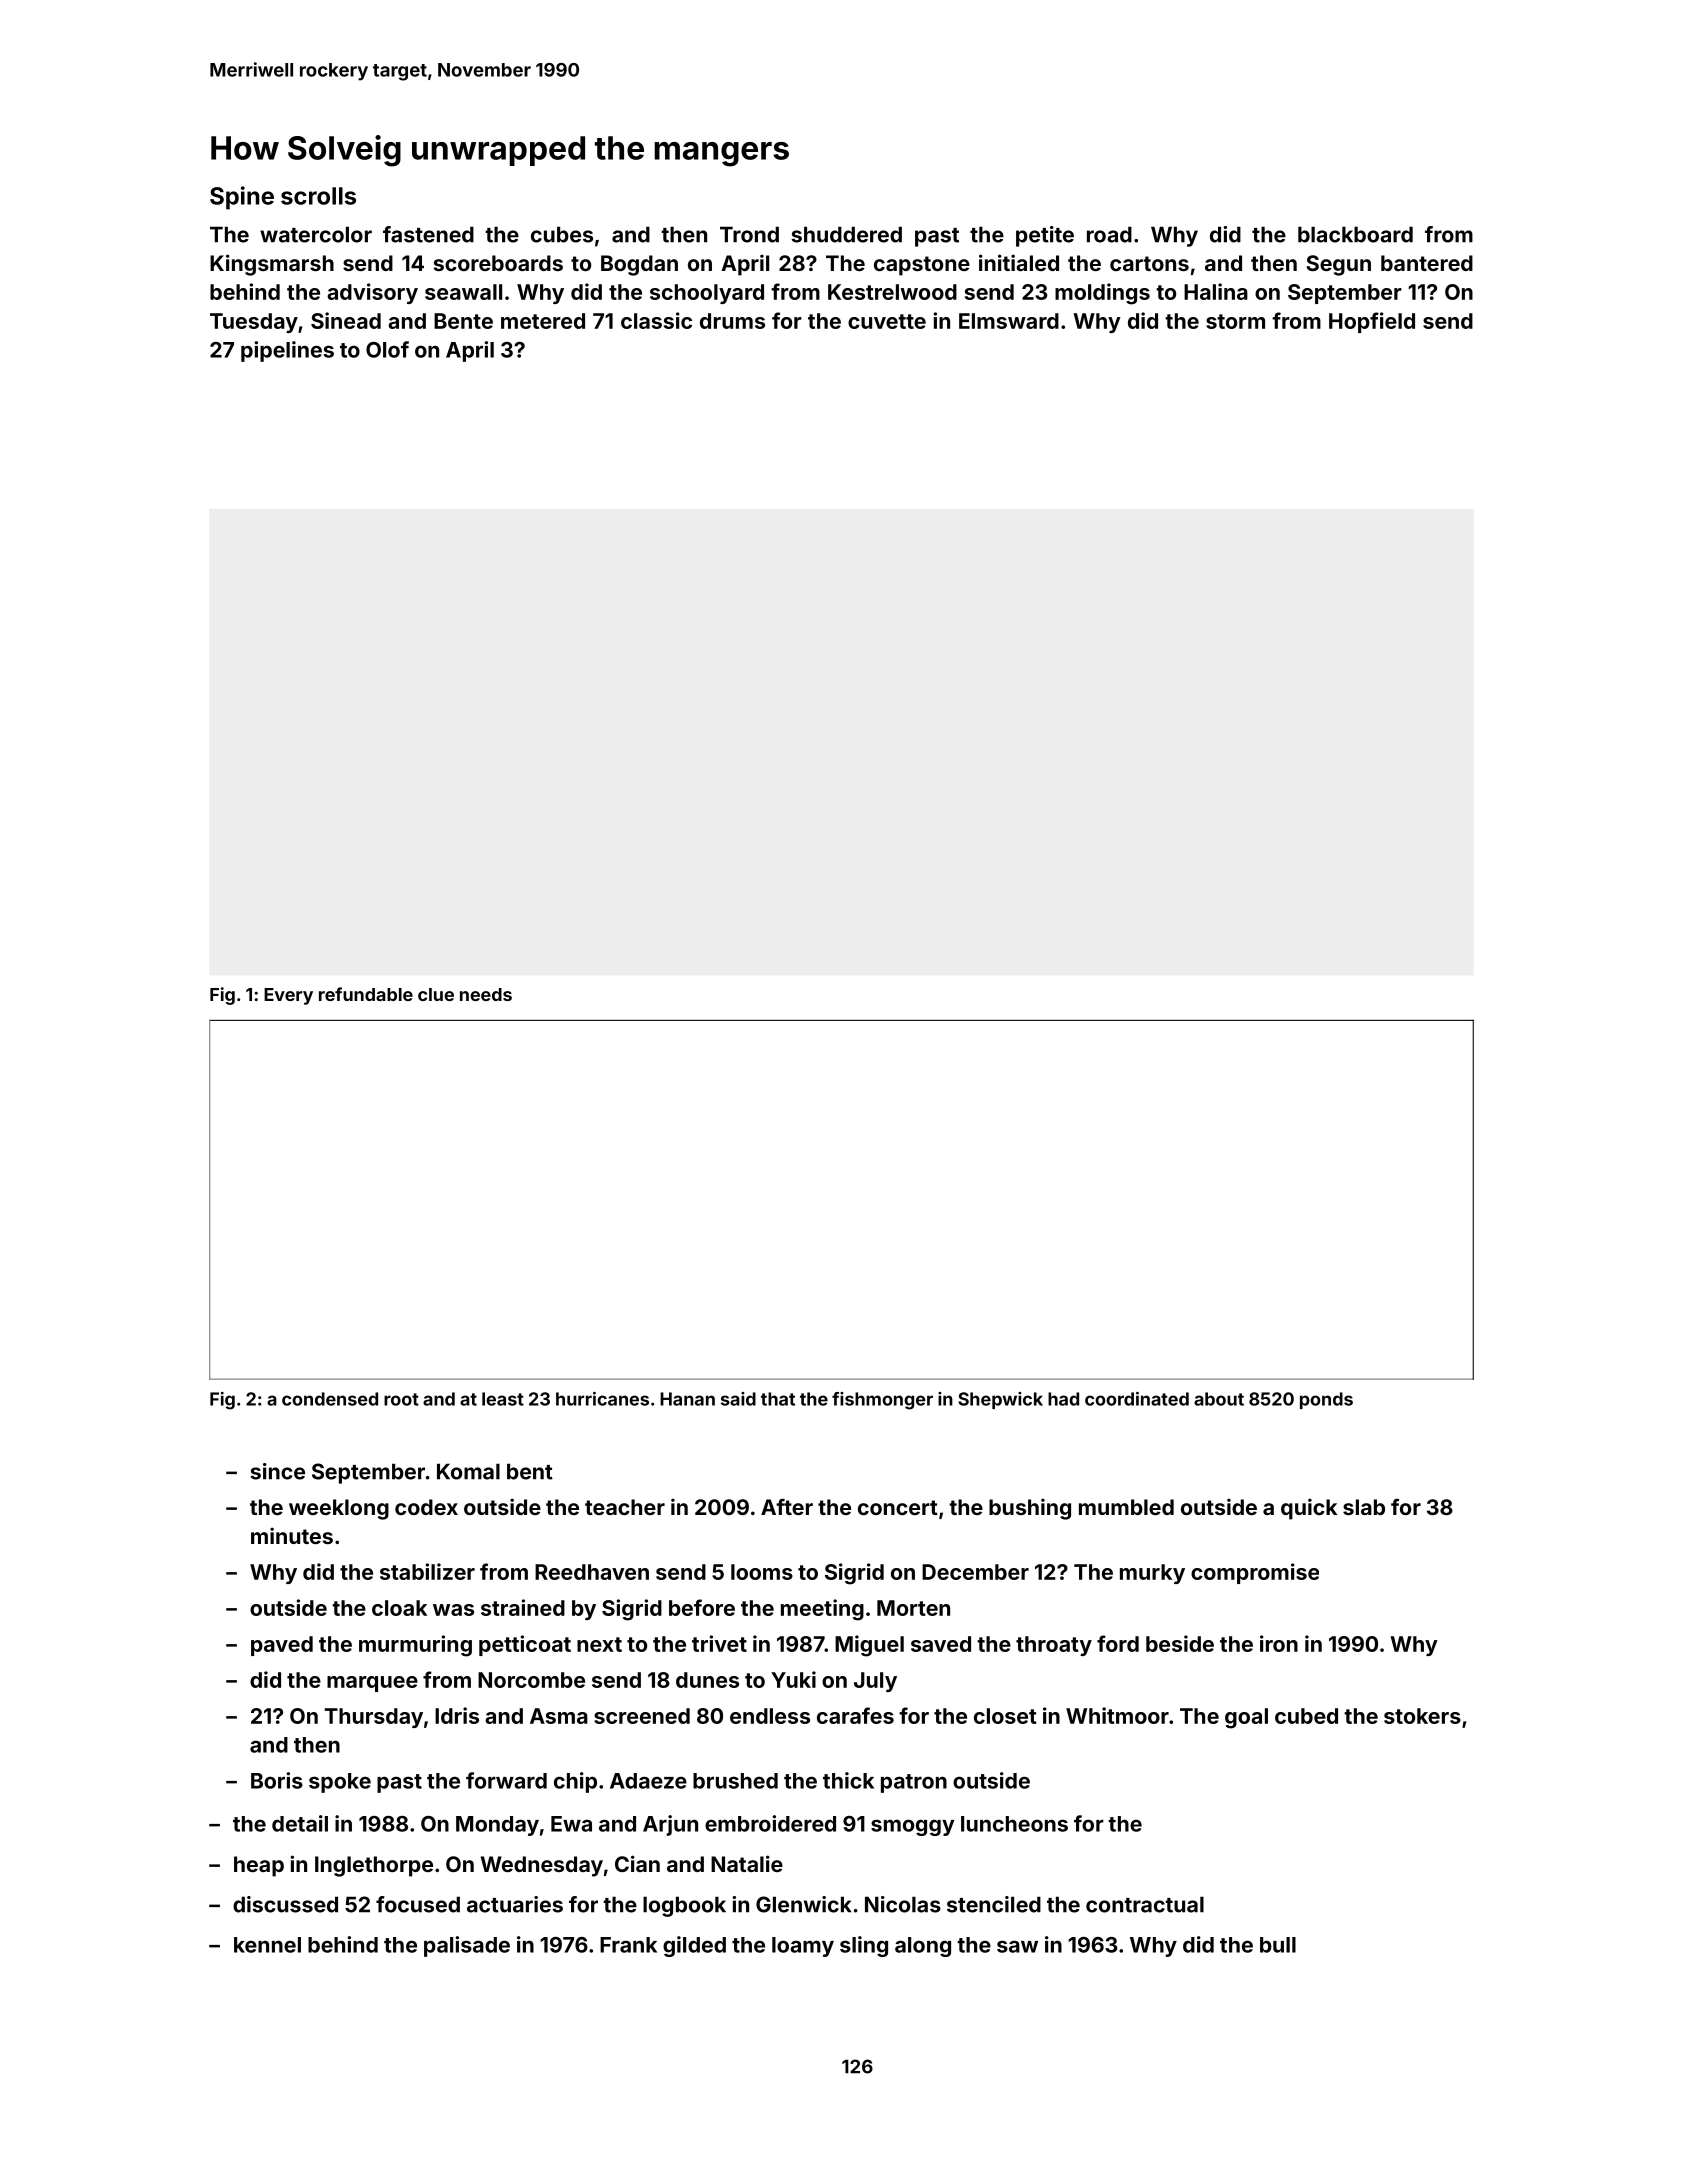  What do you see at coordinates (639, 265) in the image?
I see `Bogdan` at bounding box center [639, 265].
